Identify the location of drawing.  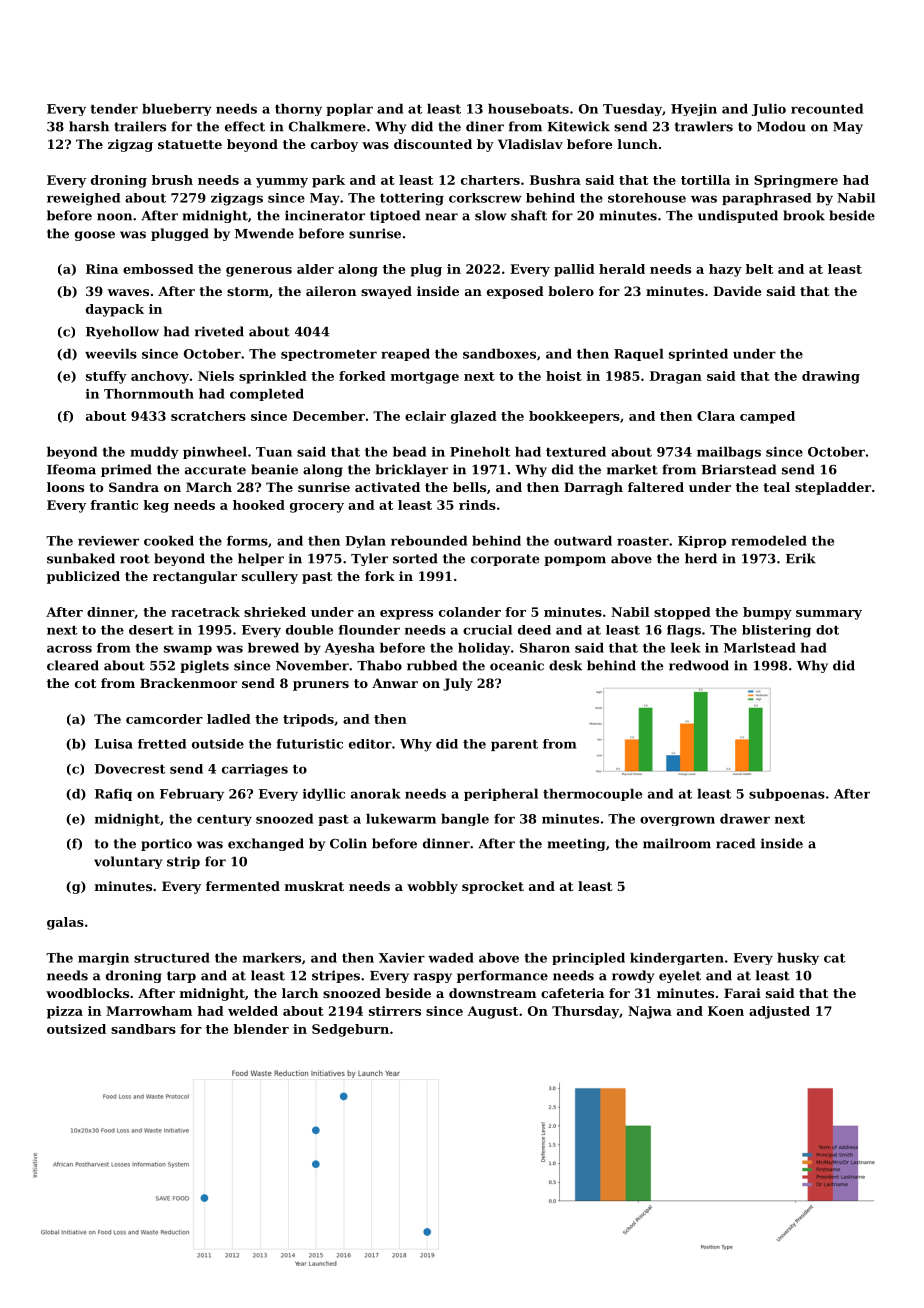
(831, 377).
